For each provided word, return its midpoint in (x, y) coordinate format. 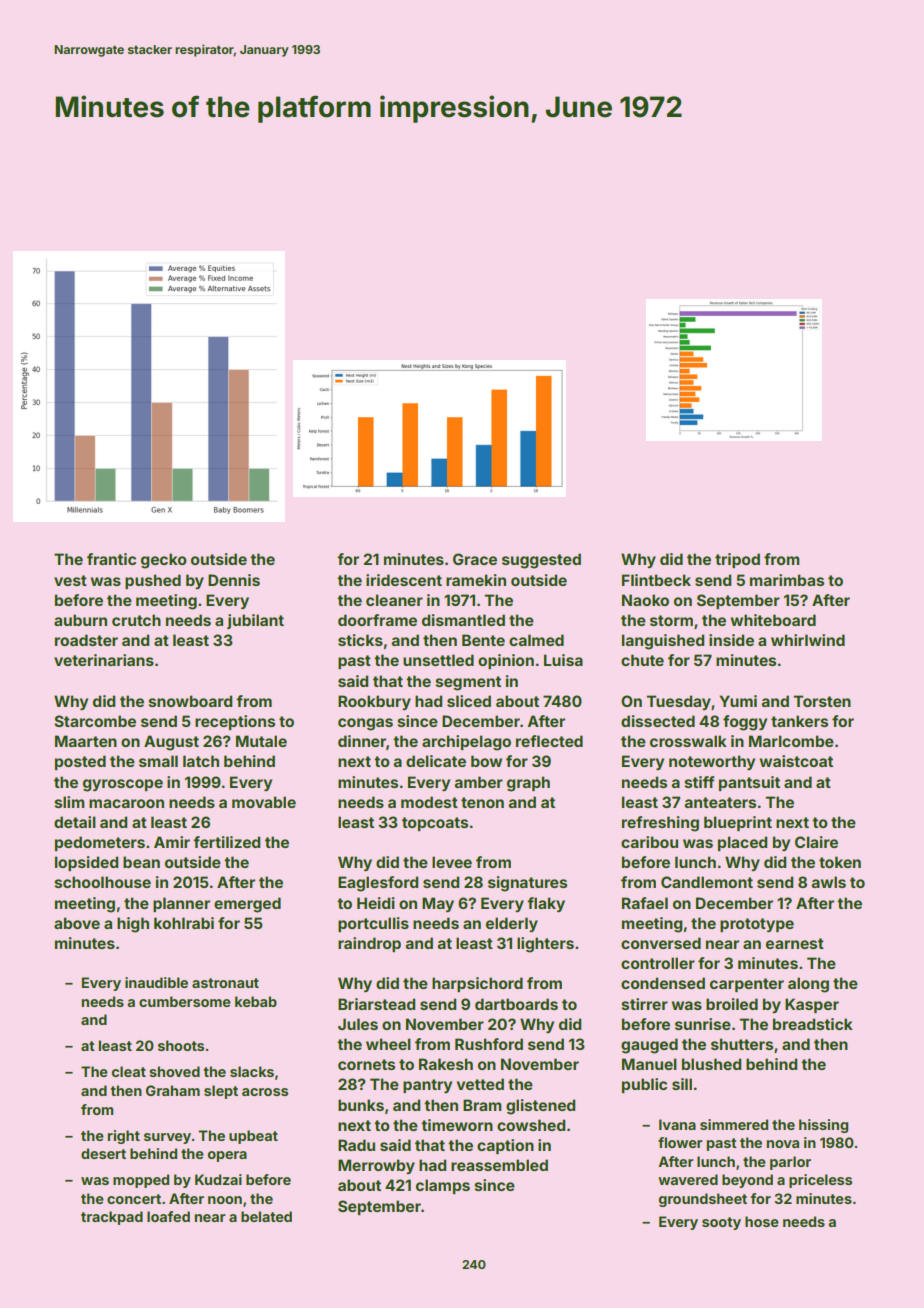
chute (642, 660)
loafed (168, 1216)
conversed (661, 943)
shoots (181, 1045)
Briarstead (377, 1004)
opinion (506, 661)
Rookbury (374, 702)
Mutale (261, 741)
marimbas (787, 580)
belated (266, 1216)
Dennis (234, 580)
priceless (820, 1181)
